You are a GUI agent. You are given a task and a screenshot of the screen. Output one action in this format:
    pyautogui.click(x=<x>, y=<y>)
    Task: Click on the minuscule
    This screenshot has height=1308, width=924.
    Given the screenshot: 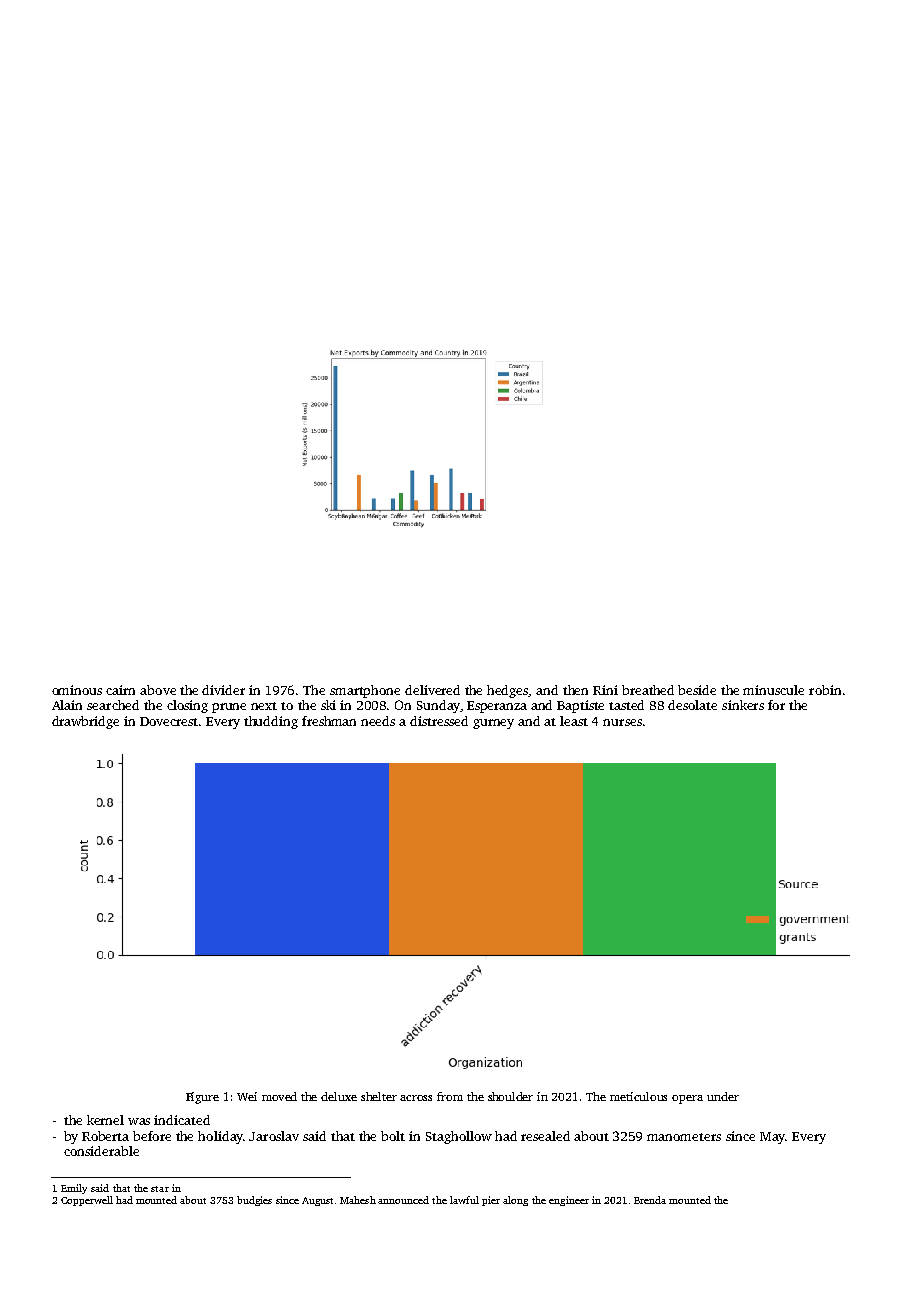 What is the action you would take?
    pyautogui.click(x=773, y=690)
